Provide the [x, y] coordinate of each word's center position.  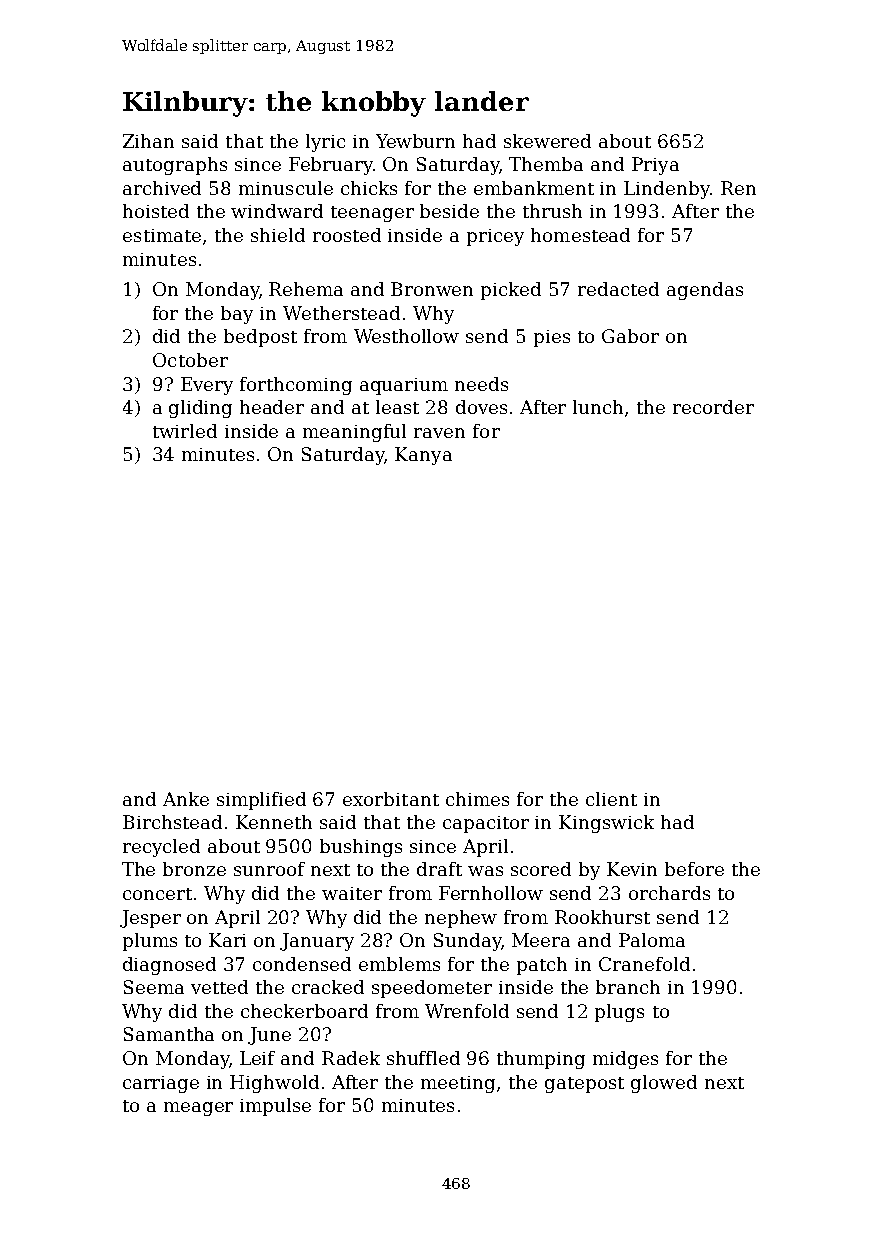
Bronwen [432, 289]
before [694, 869]
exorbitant [391, 799]
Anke [186, 799]
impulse [275, 1107]
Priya [655, 166]
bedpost [260, 338]
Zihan [148, 141]
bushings [361, 848]
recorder [713, 407]
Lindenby [667, 190]
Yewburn [415, 141]
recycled [161, 848]
